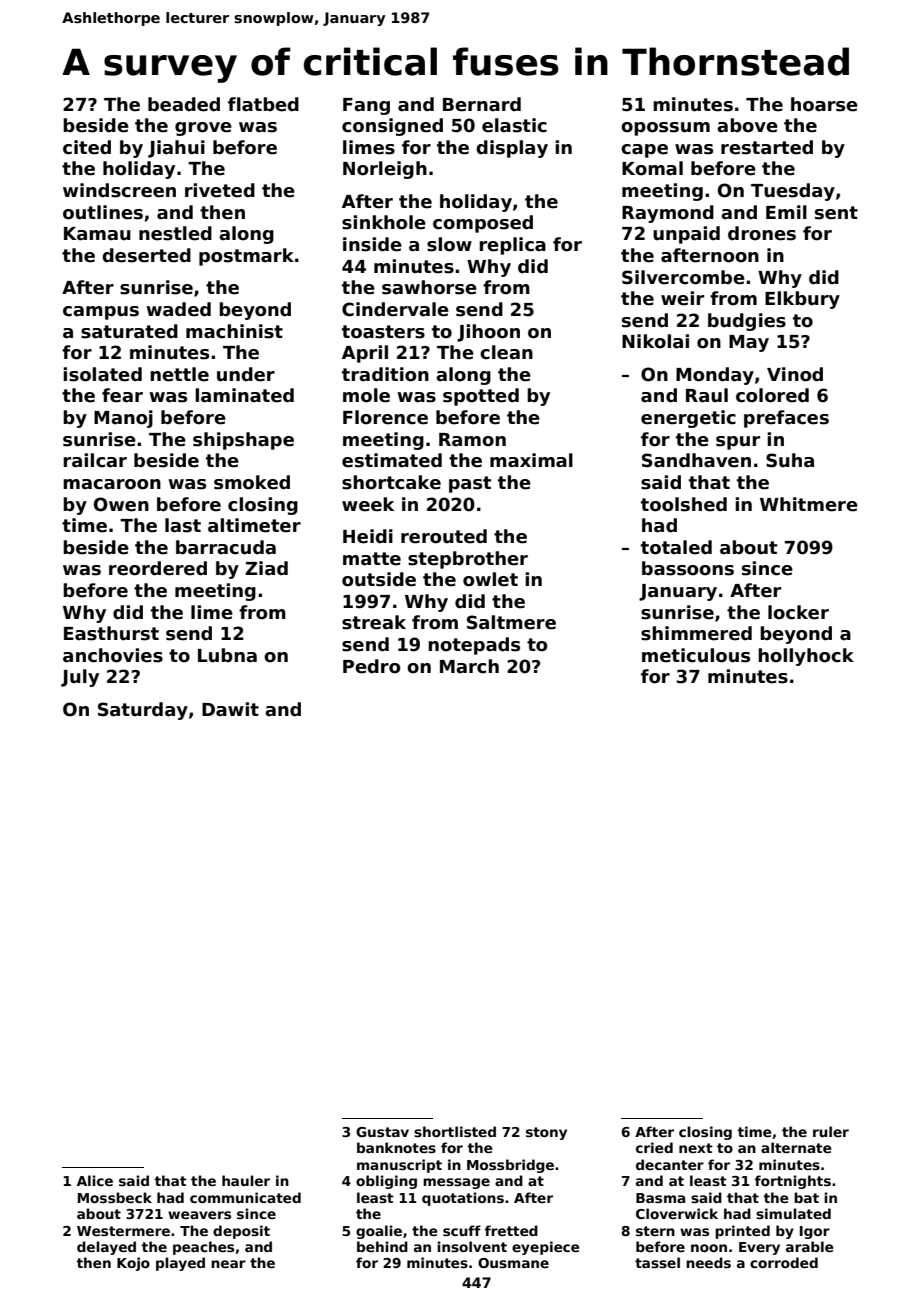 The width and height of the image is (924, 1308). Describe the element at coordinates (824, 104) in the image. I see `hoarse` at that location.
